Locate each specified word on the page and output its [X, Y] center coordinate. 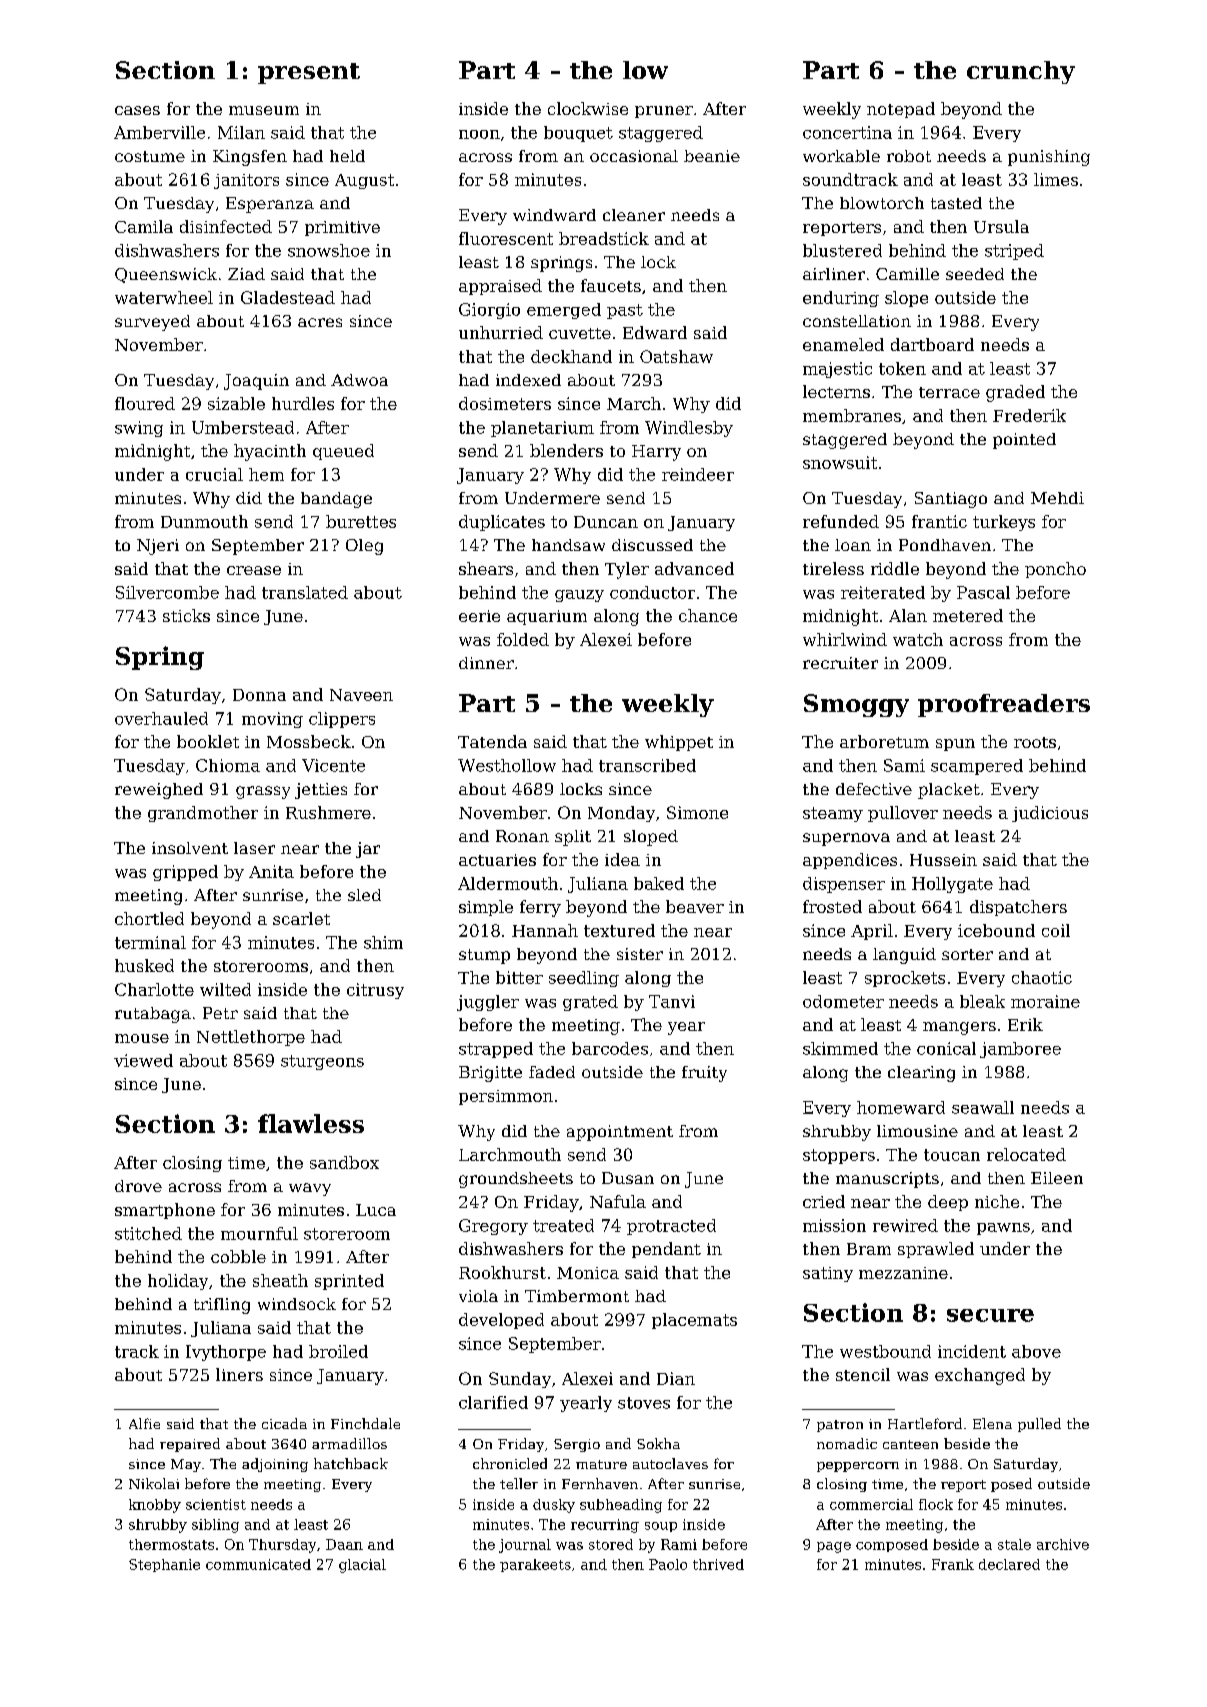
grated [590, 1003]
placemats [694, 1321]
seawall [983, 1107]
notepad [901, 110]
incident [972, 1351]
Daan [344, 1544]
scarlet [301, 918]
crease [254, 570]
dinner [486, 663]
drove [138, 1186]
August [364, 181]
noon [479, 134]
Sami [904, 765]
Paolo [668, 1564]
